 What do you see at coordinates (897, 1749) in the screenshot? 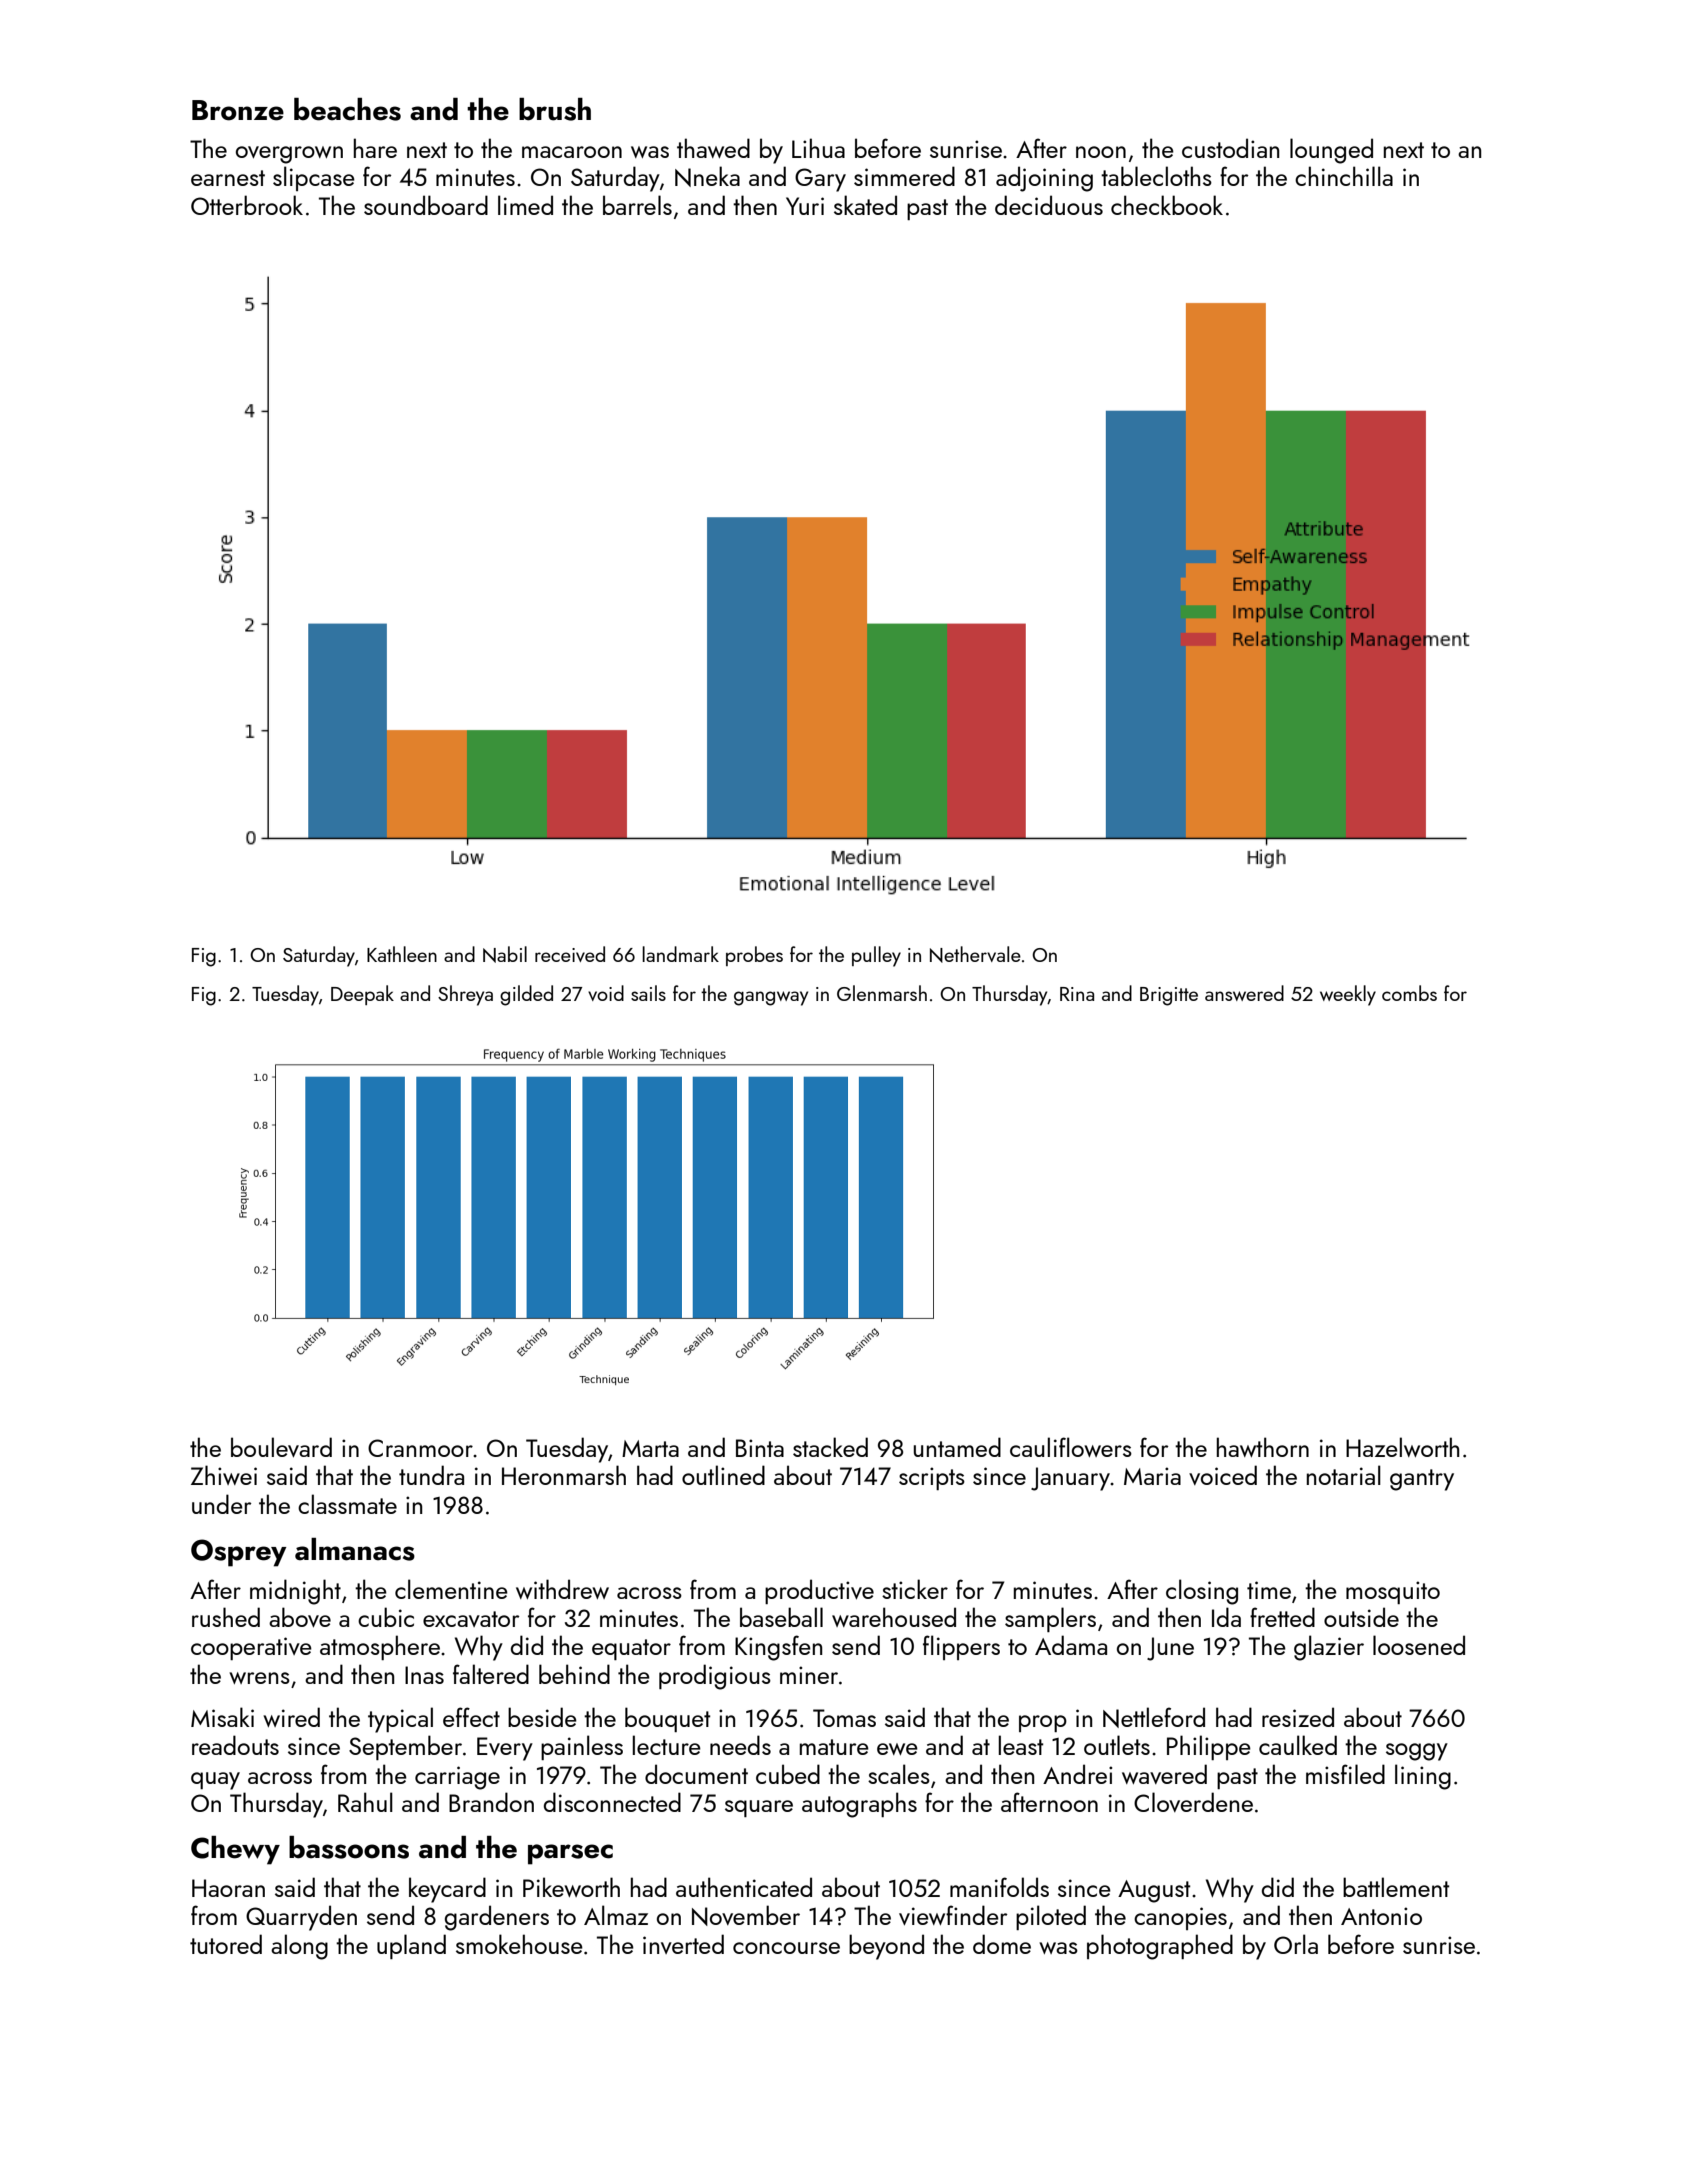
I see `ewe` at bounding box center [897, 1749].
